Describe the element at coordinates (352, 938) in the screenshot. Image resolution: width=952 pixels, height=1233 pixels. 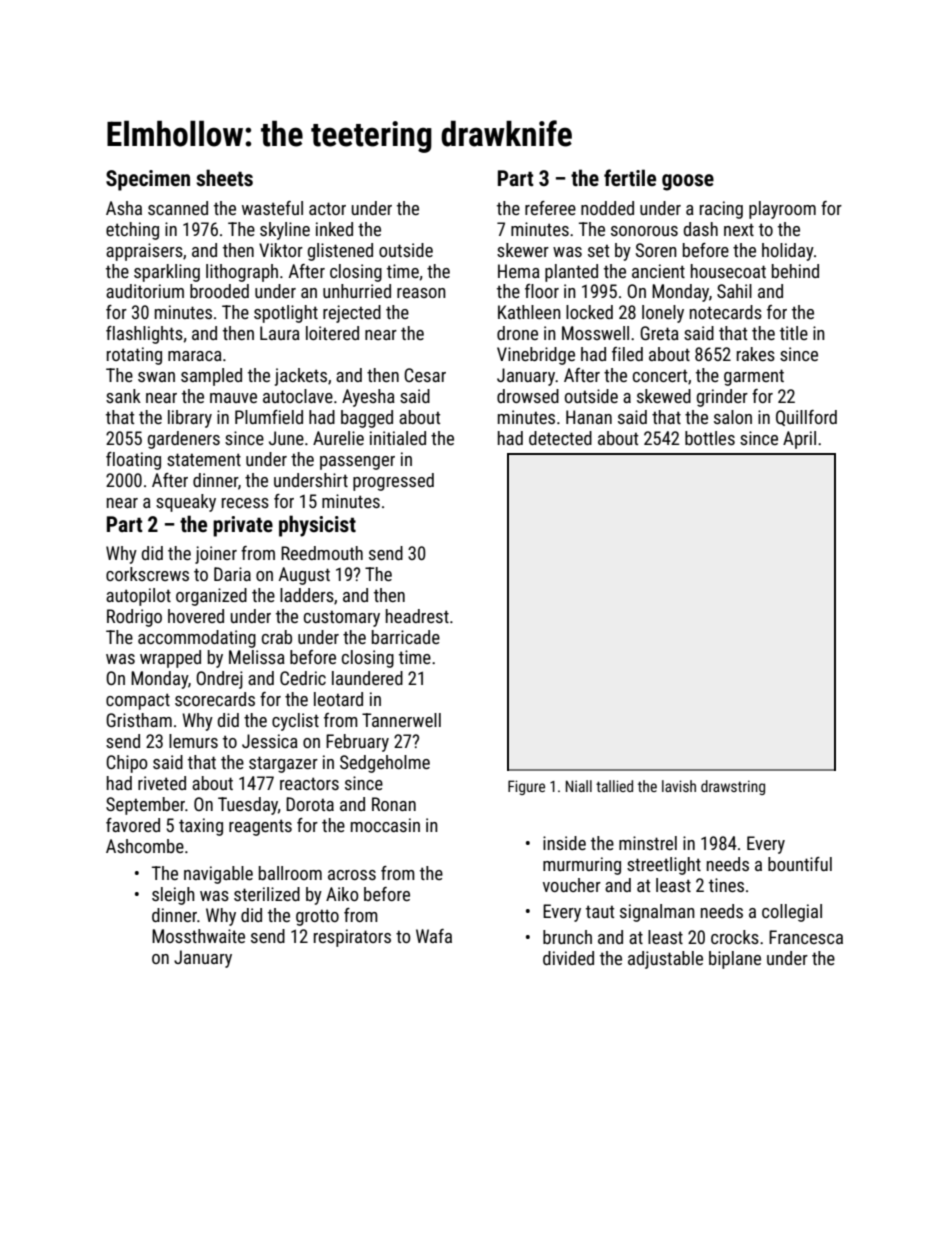
I see `respirators` at that location.
